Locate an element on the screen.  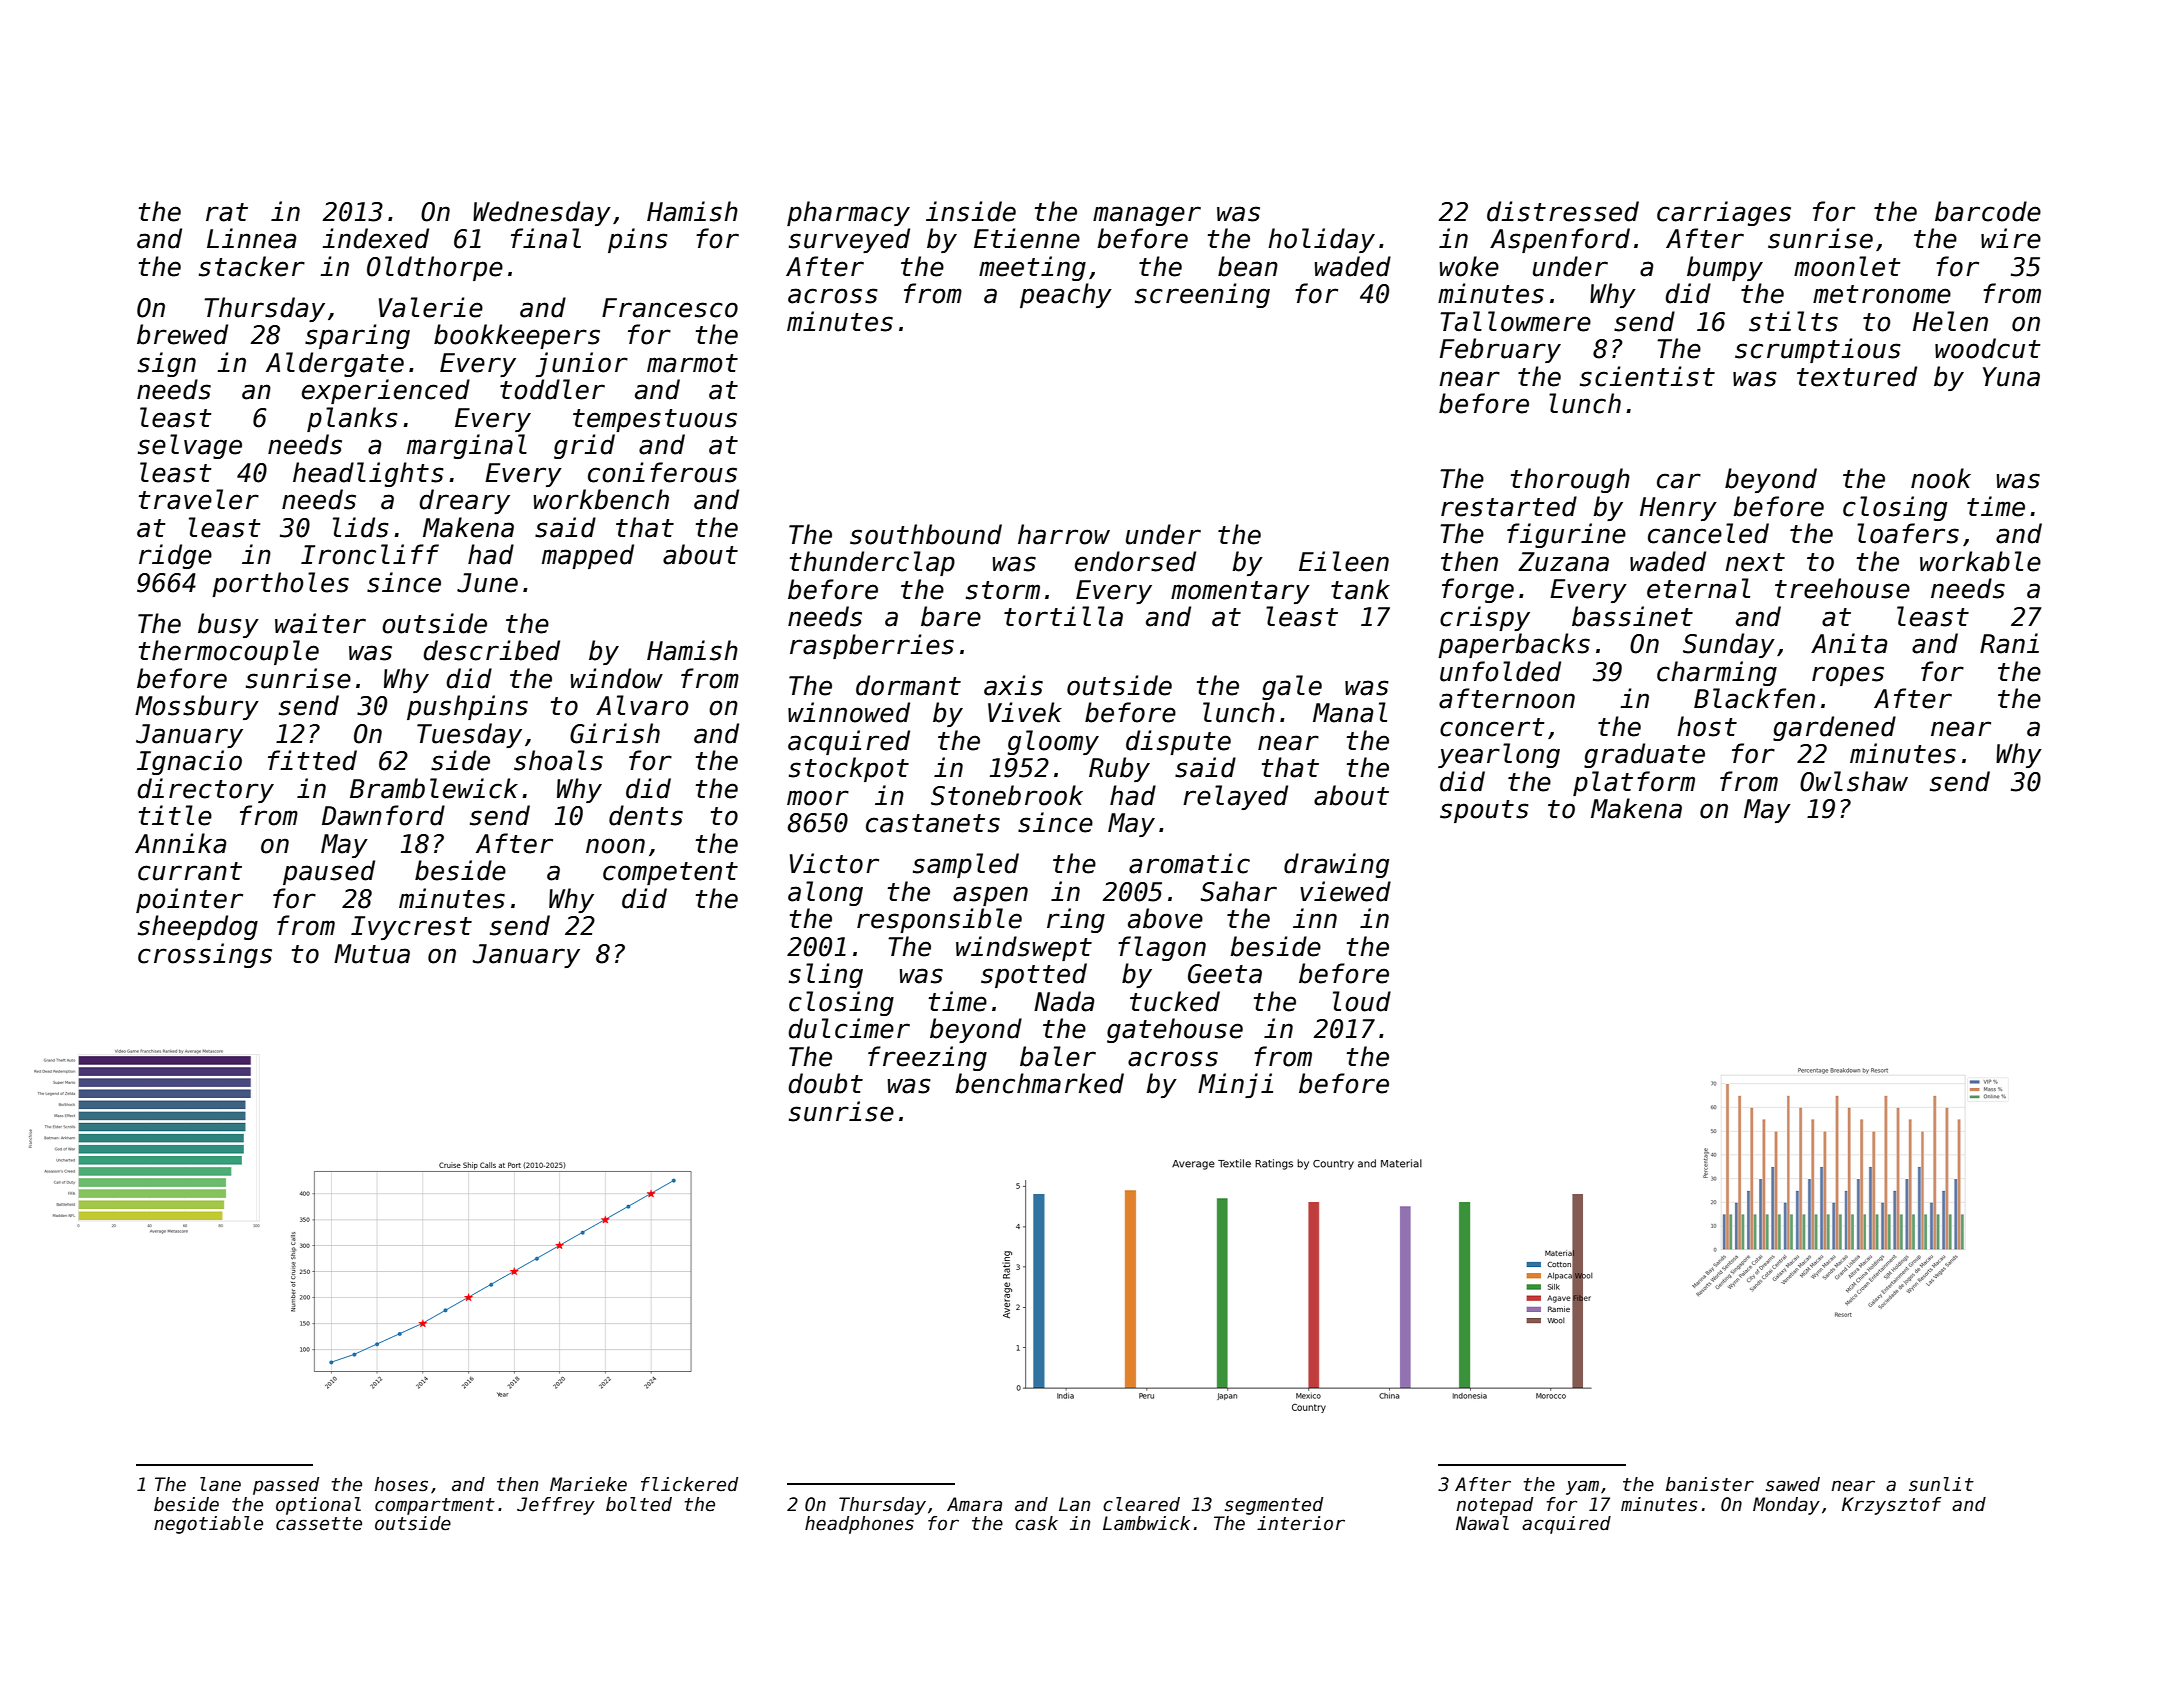
dispute is located at coordinates (1178, 742).
